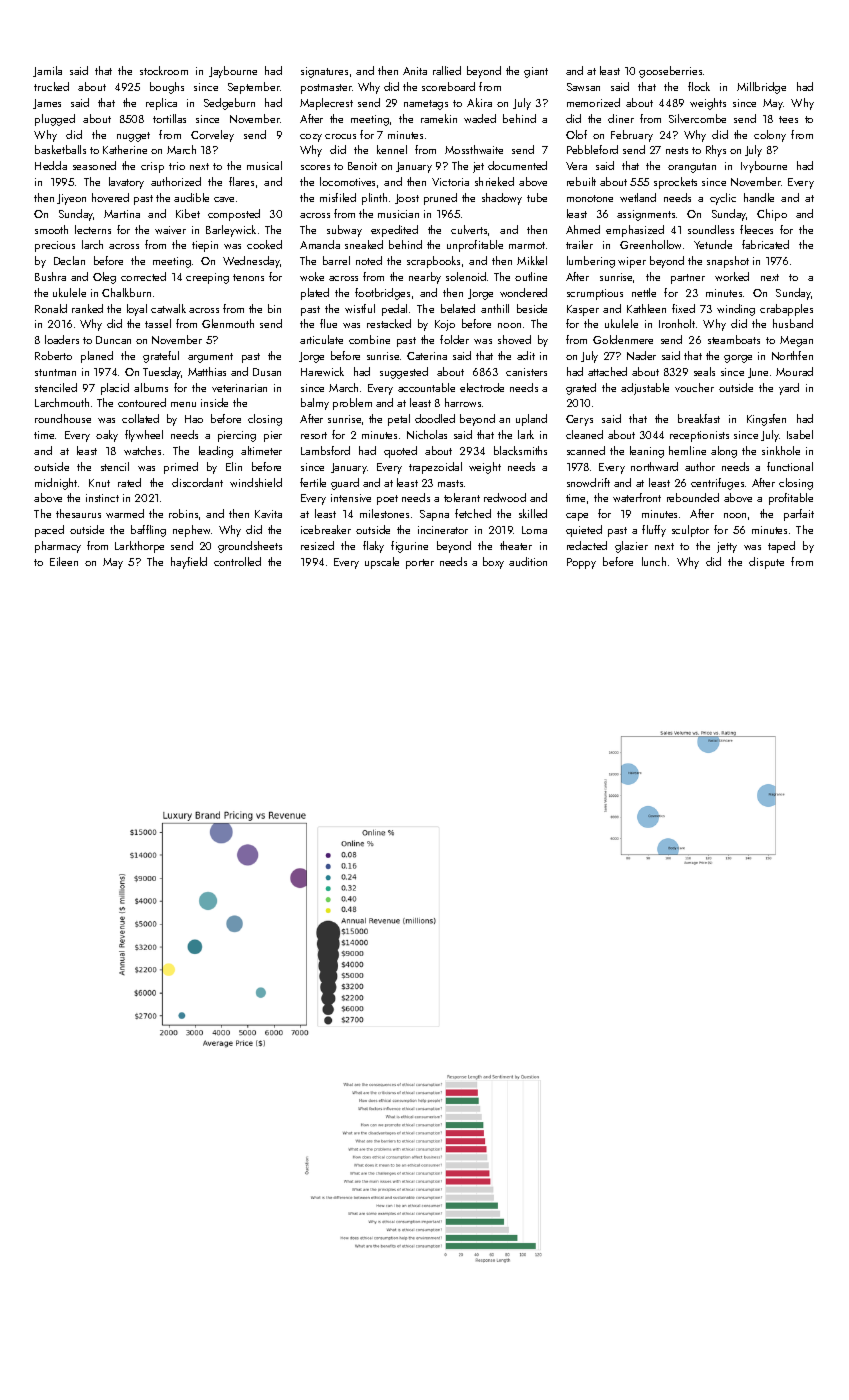 The height and width of the screenshot is (1400, 849). I want to click on Jaybourne, so click(233, 72).
